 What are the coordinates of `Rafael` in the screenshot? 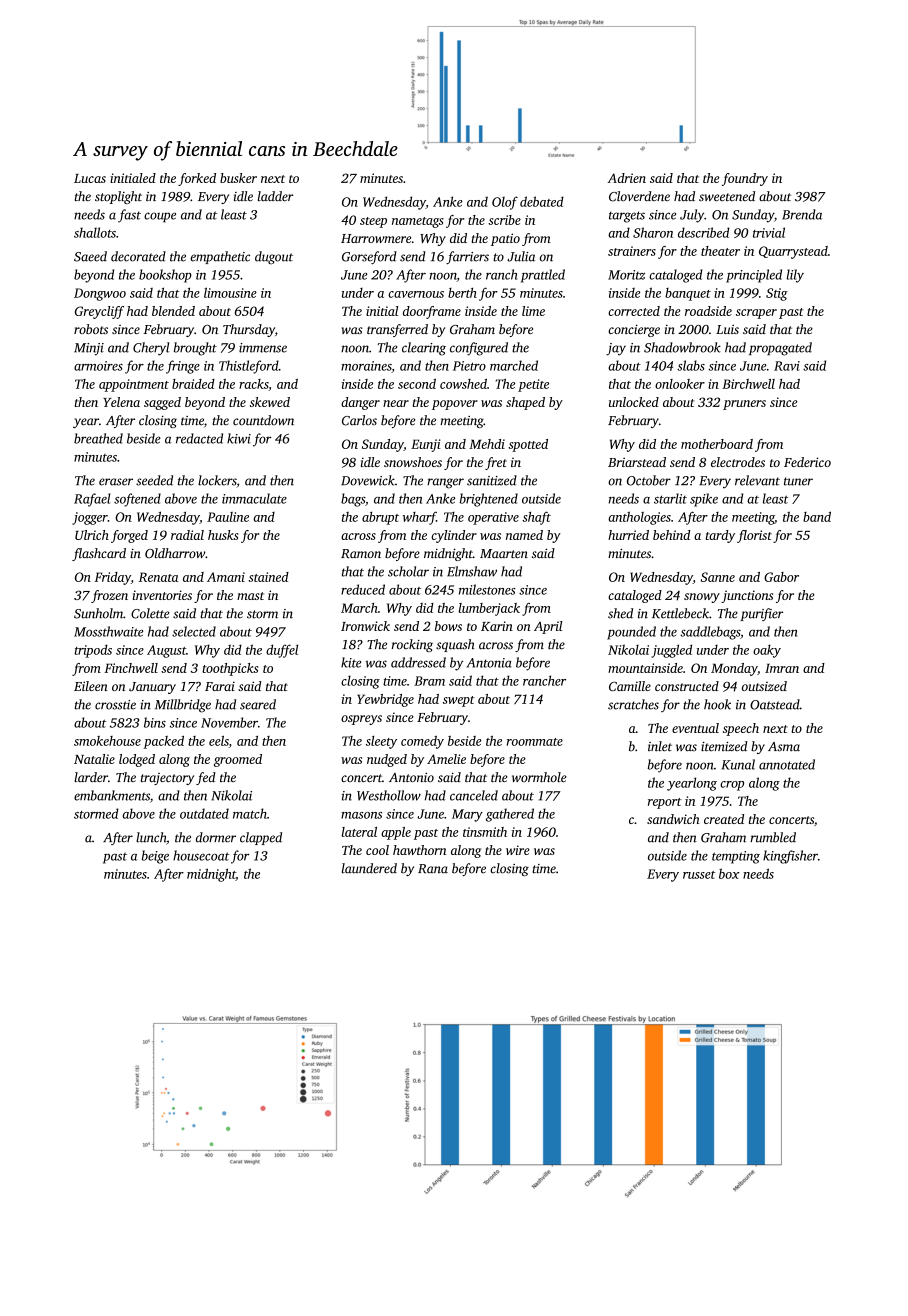 It's located at (92, 500).
